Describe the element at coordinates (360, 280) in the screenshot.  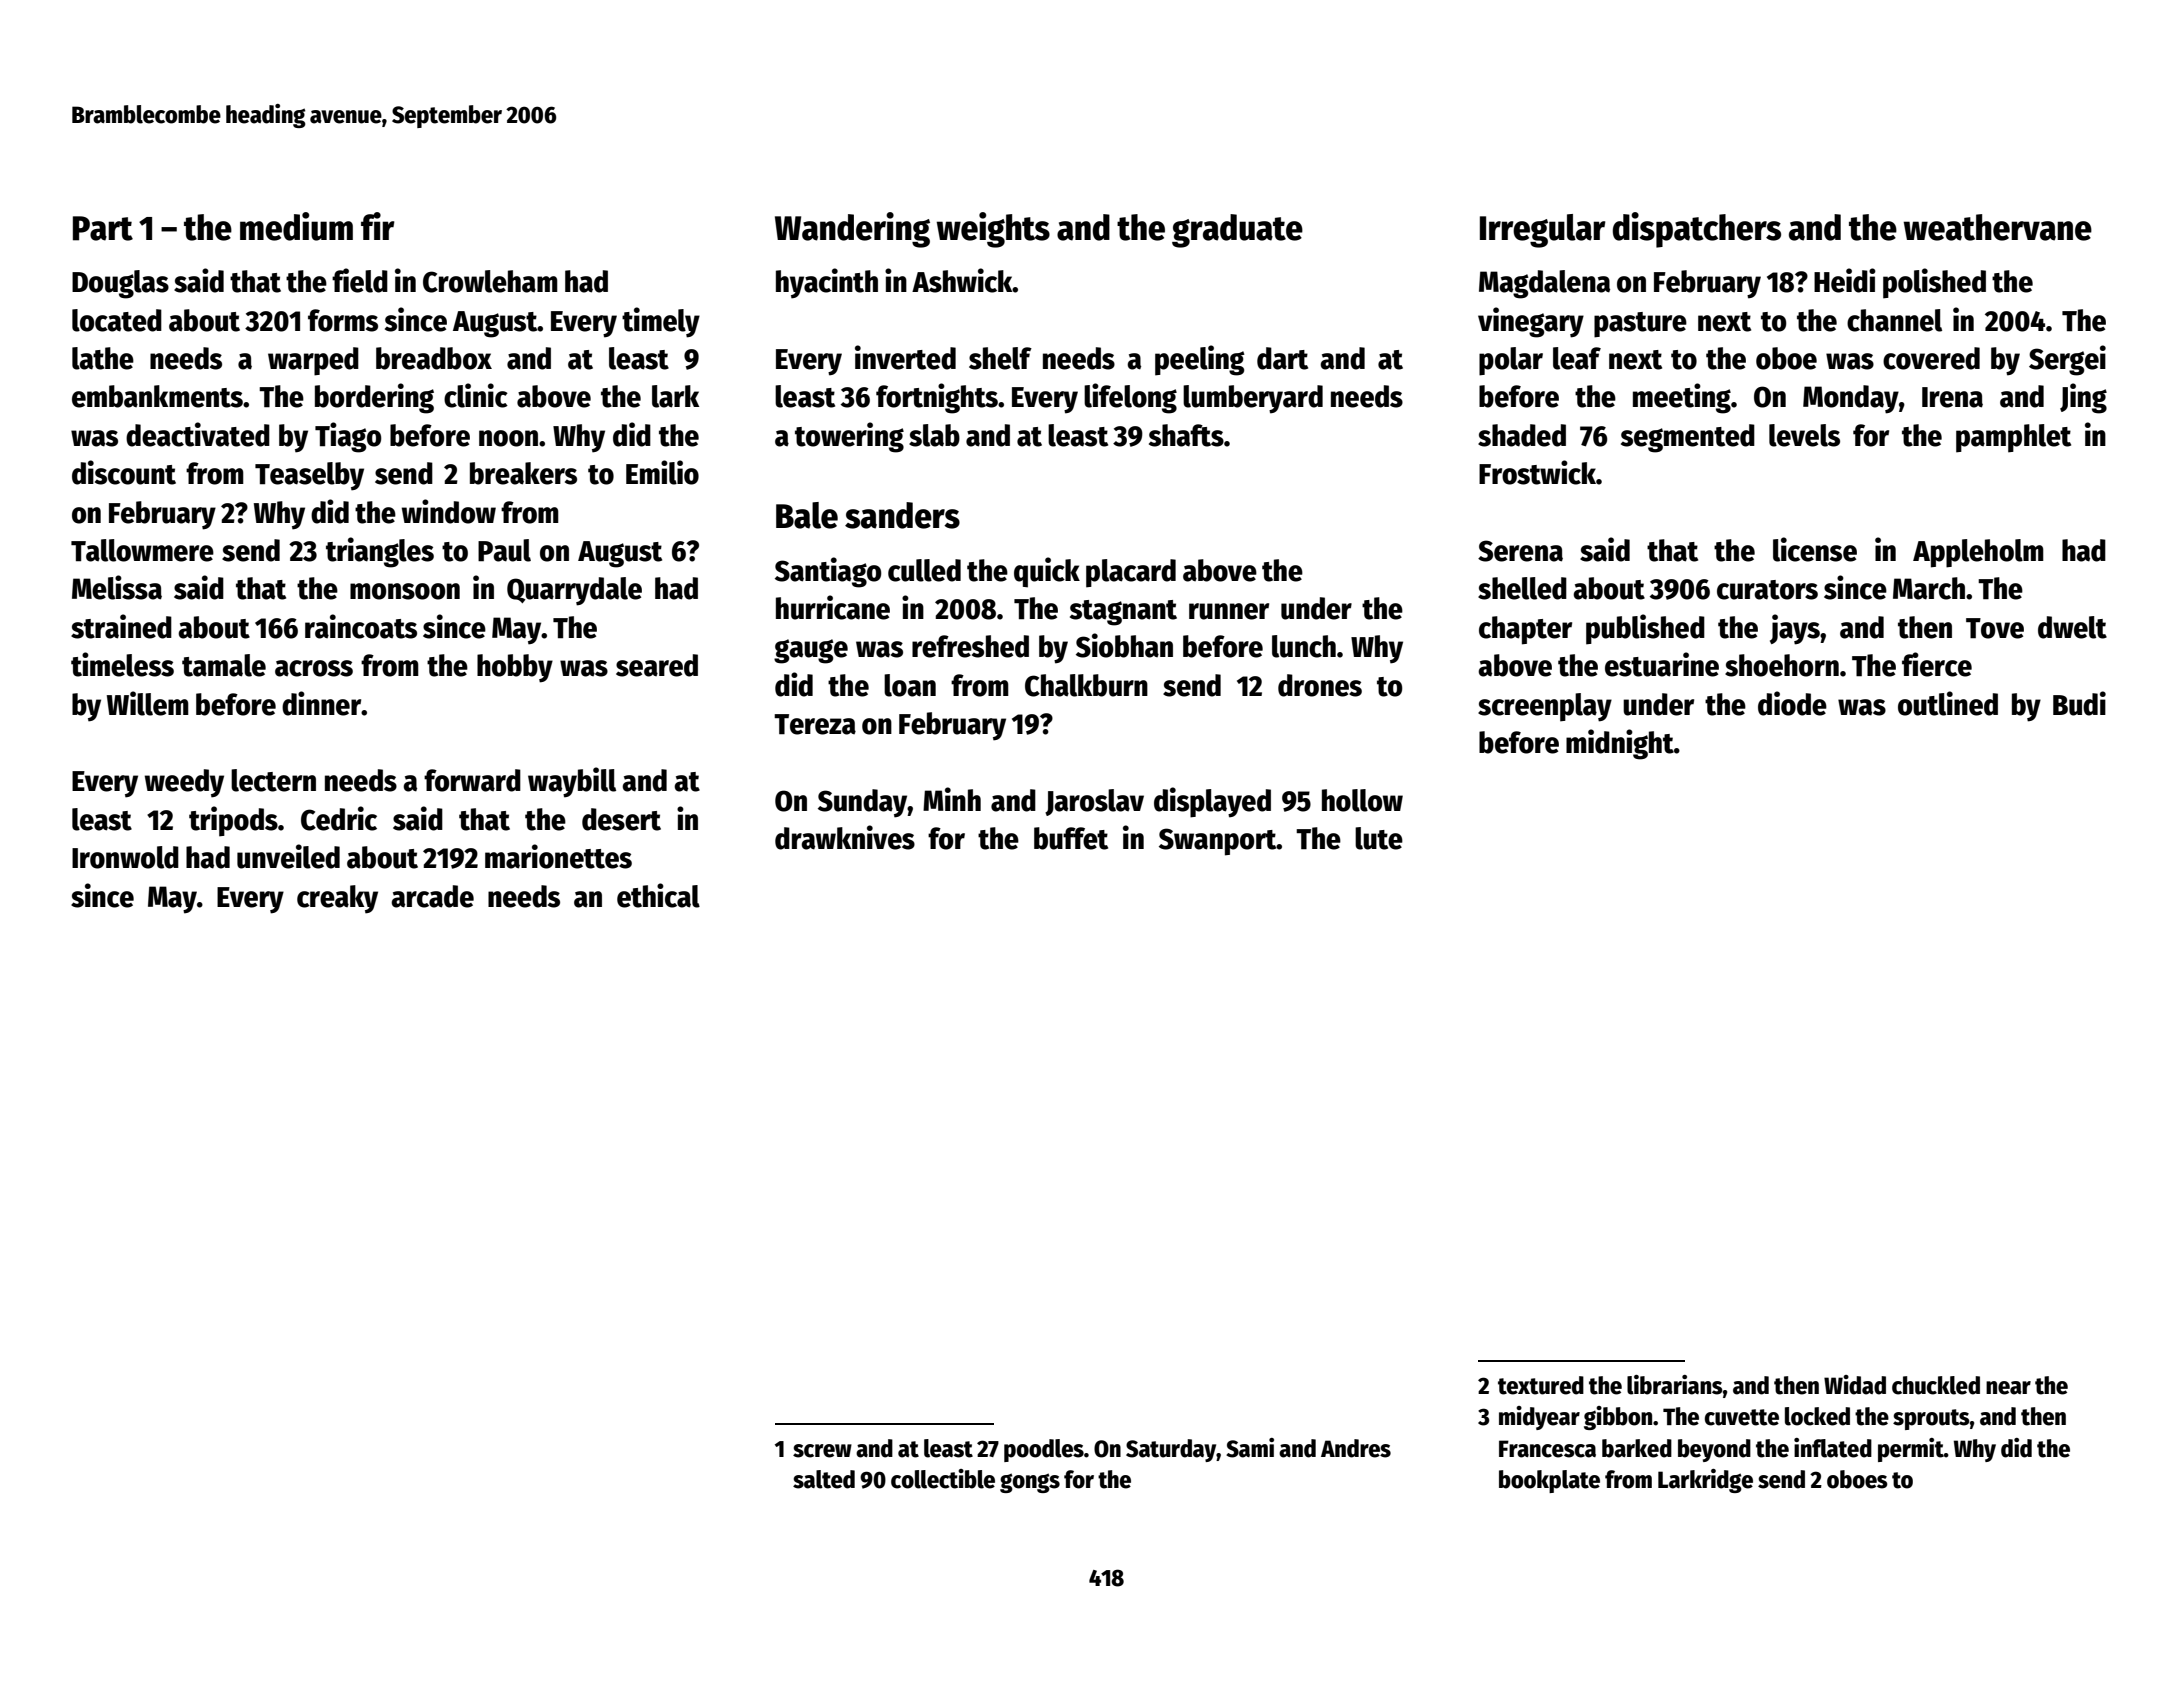
I see `field` at that location.
